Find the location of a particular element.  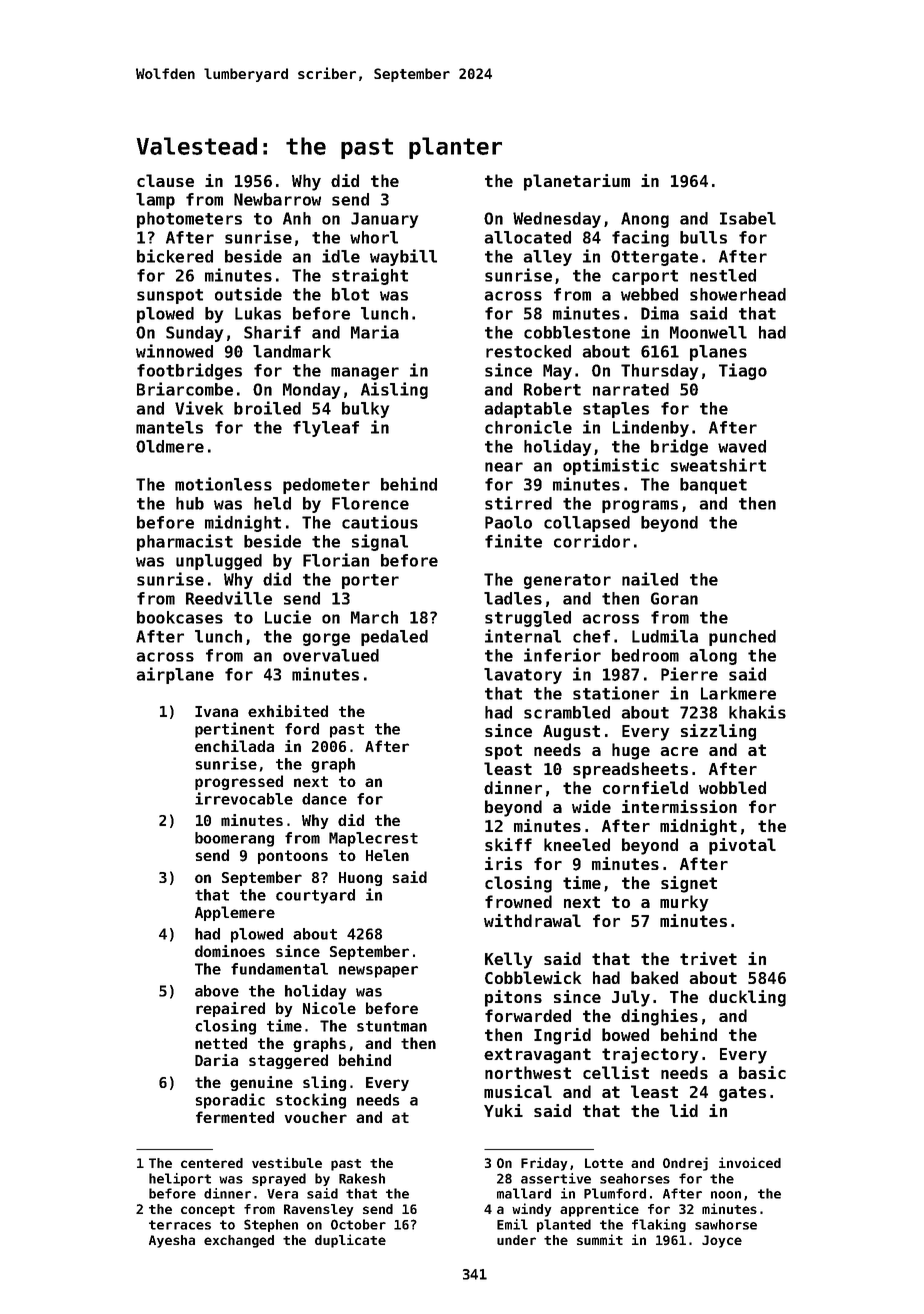

Florence is located at coordinates (370, 503).
